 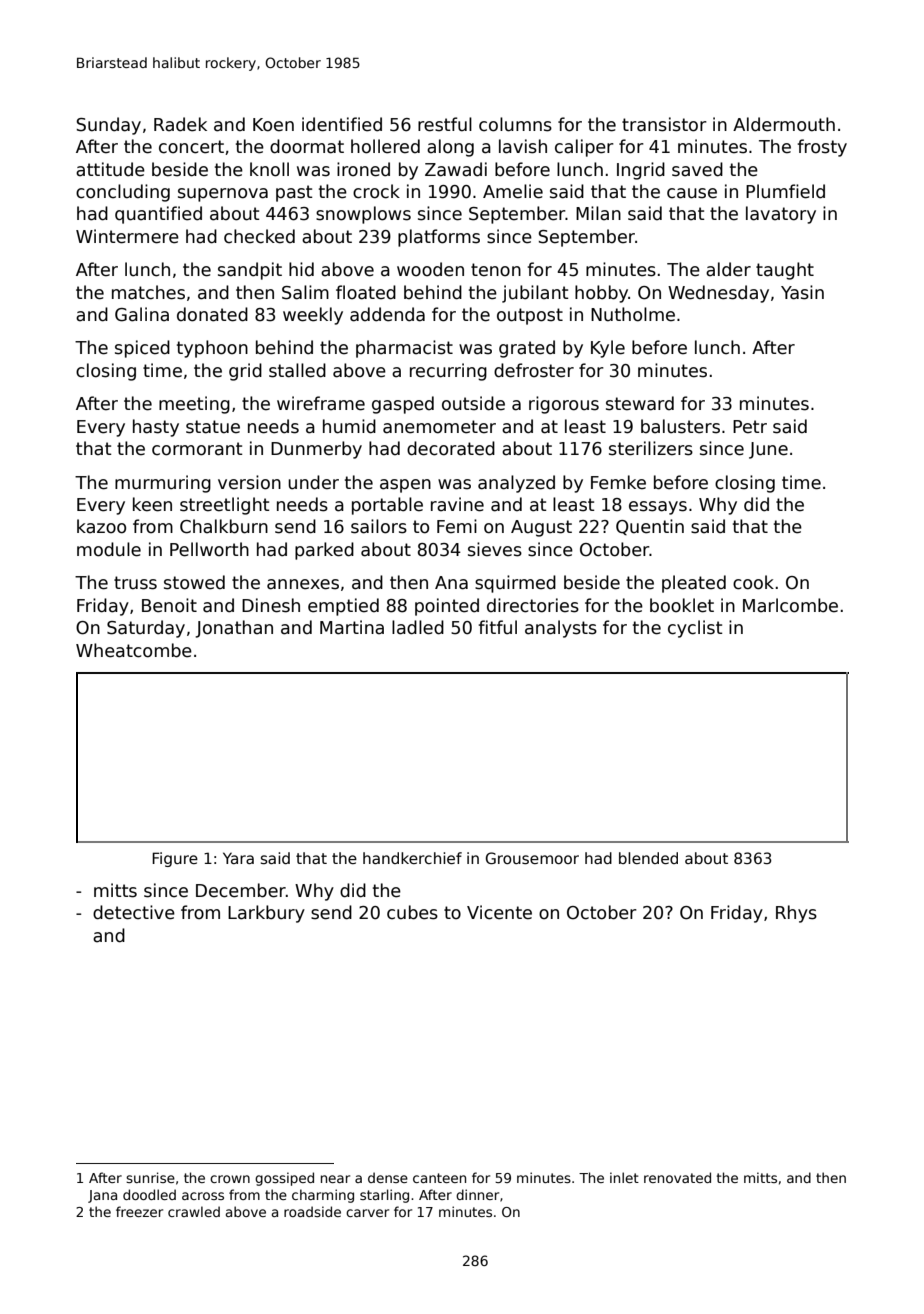 What do you see at coordinates (313, 482) in the screenshot?
I see `under` at bounding box center [313, 482].
